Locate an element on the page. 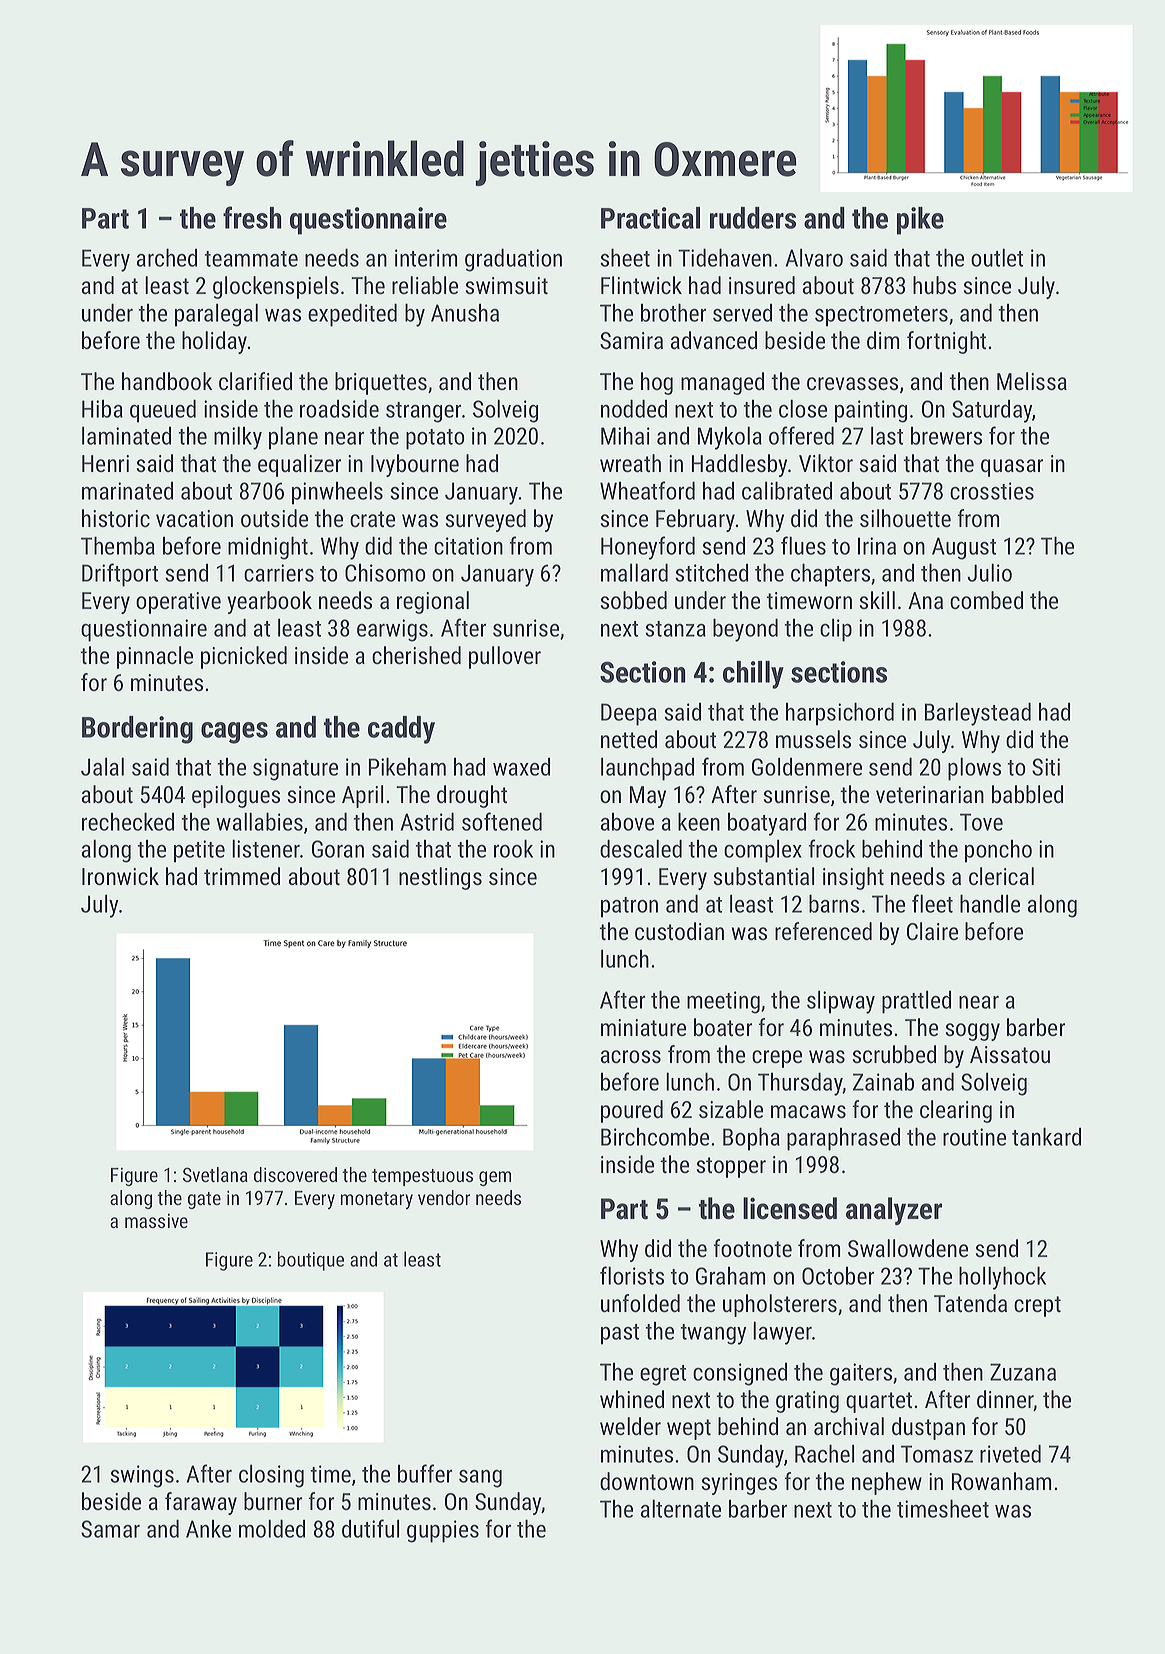 Image resolution: width=1165 pixels, height=1654 pixels. downtown is located at coordinates (647, 1481).
